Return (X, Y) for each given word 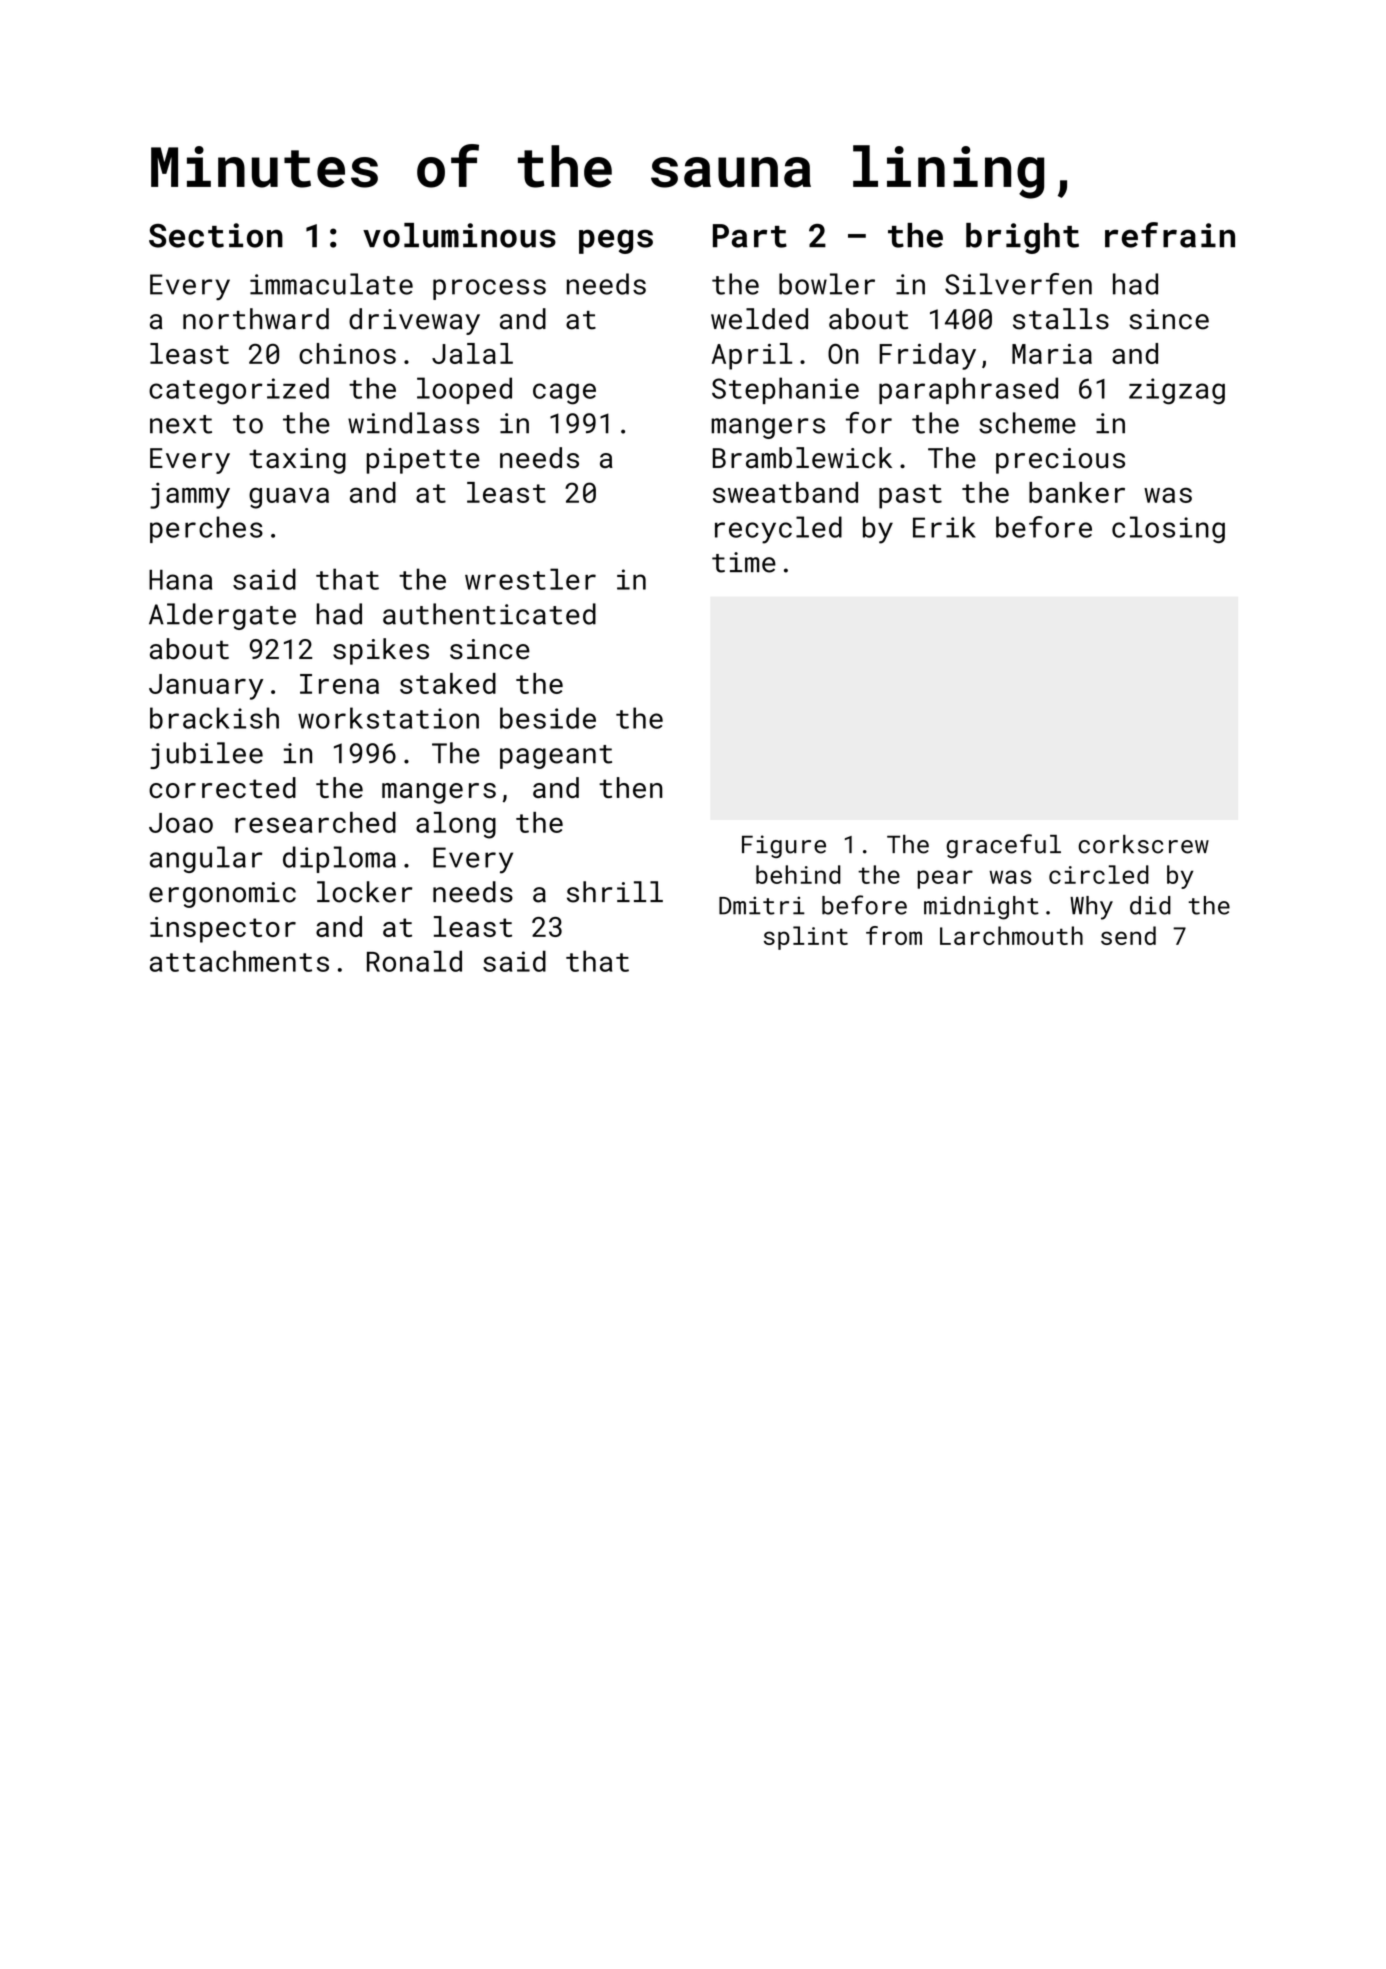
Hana (180, 579)
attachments (239, 961)
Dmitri (762, 905)
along (456, 825)
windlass (413, 423)
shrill (615, 892)
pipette (423, 461)
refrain (1170, 235)
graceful (1003, 846)
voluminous (459, 235)
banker (1077, 492)
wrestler (530, 579)
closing (1168, 529)
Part (750, 236)
